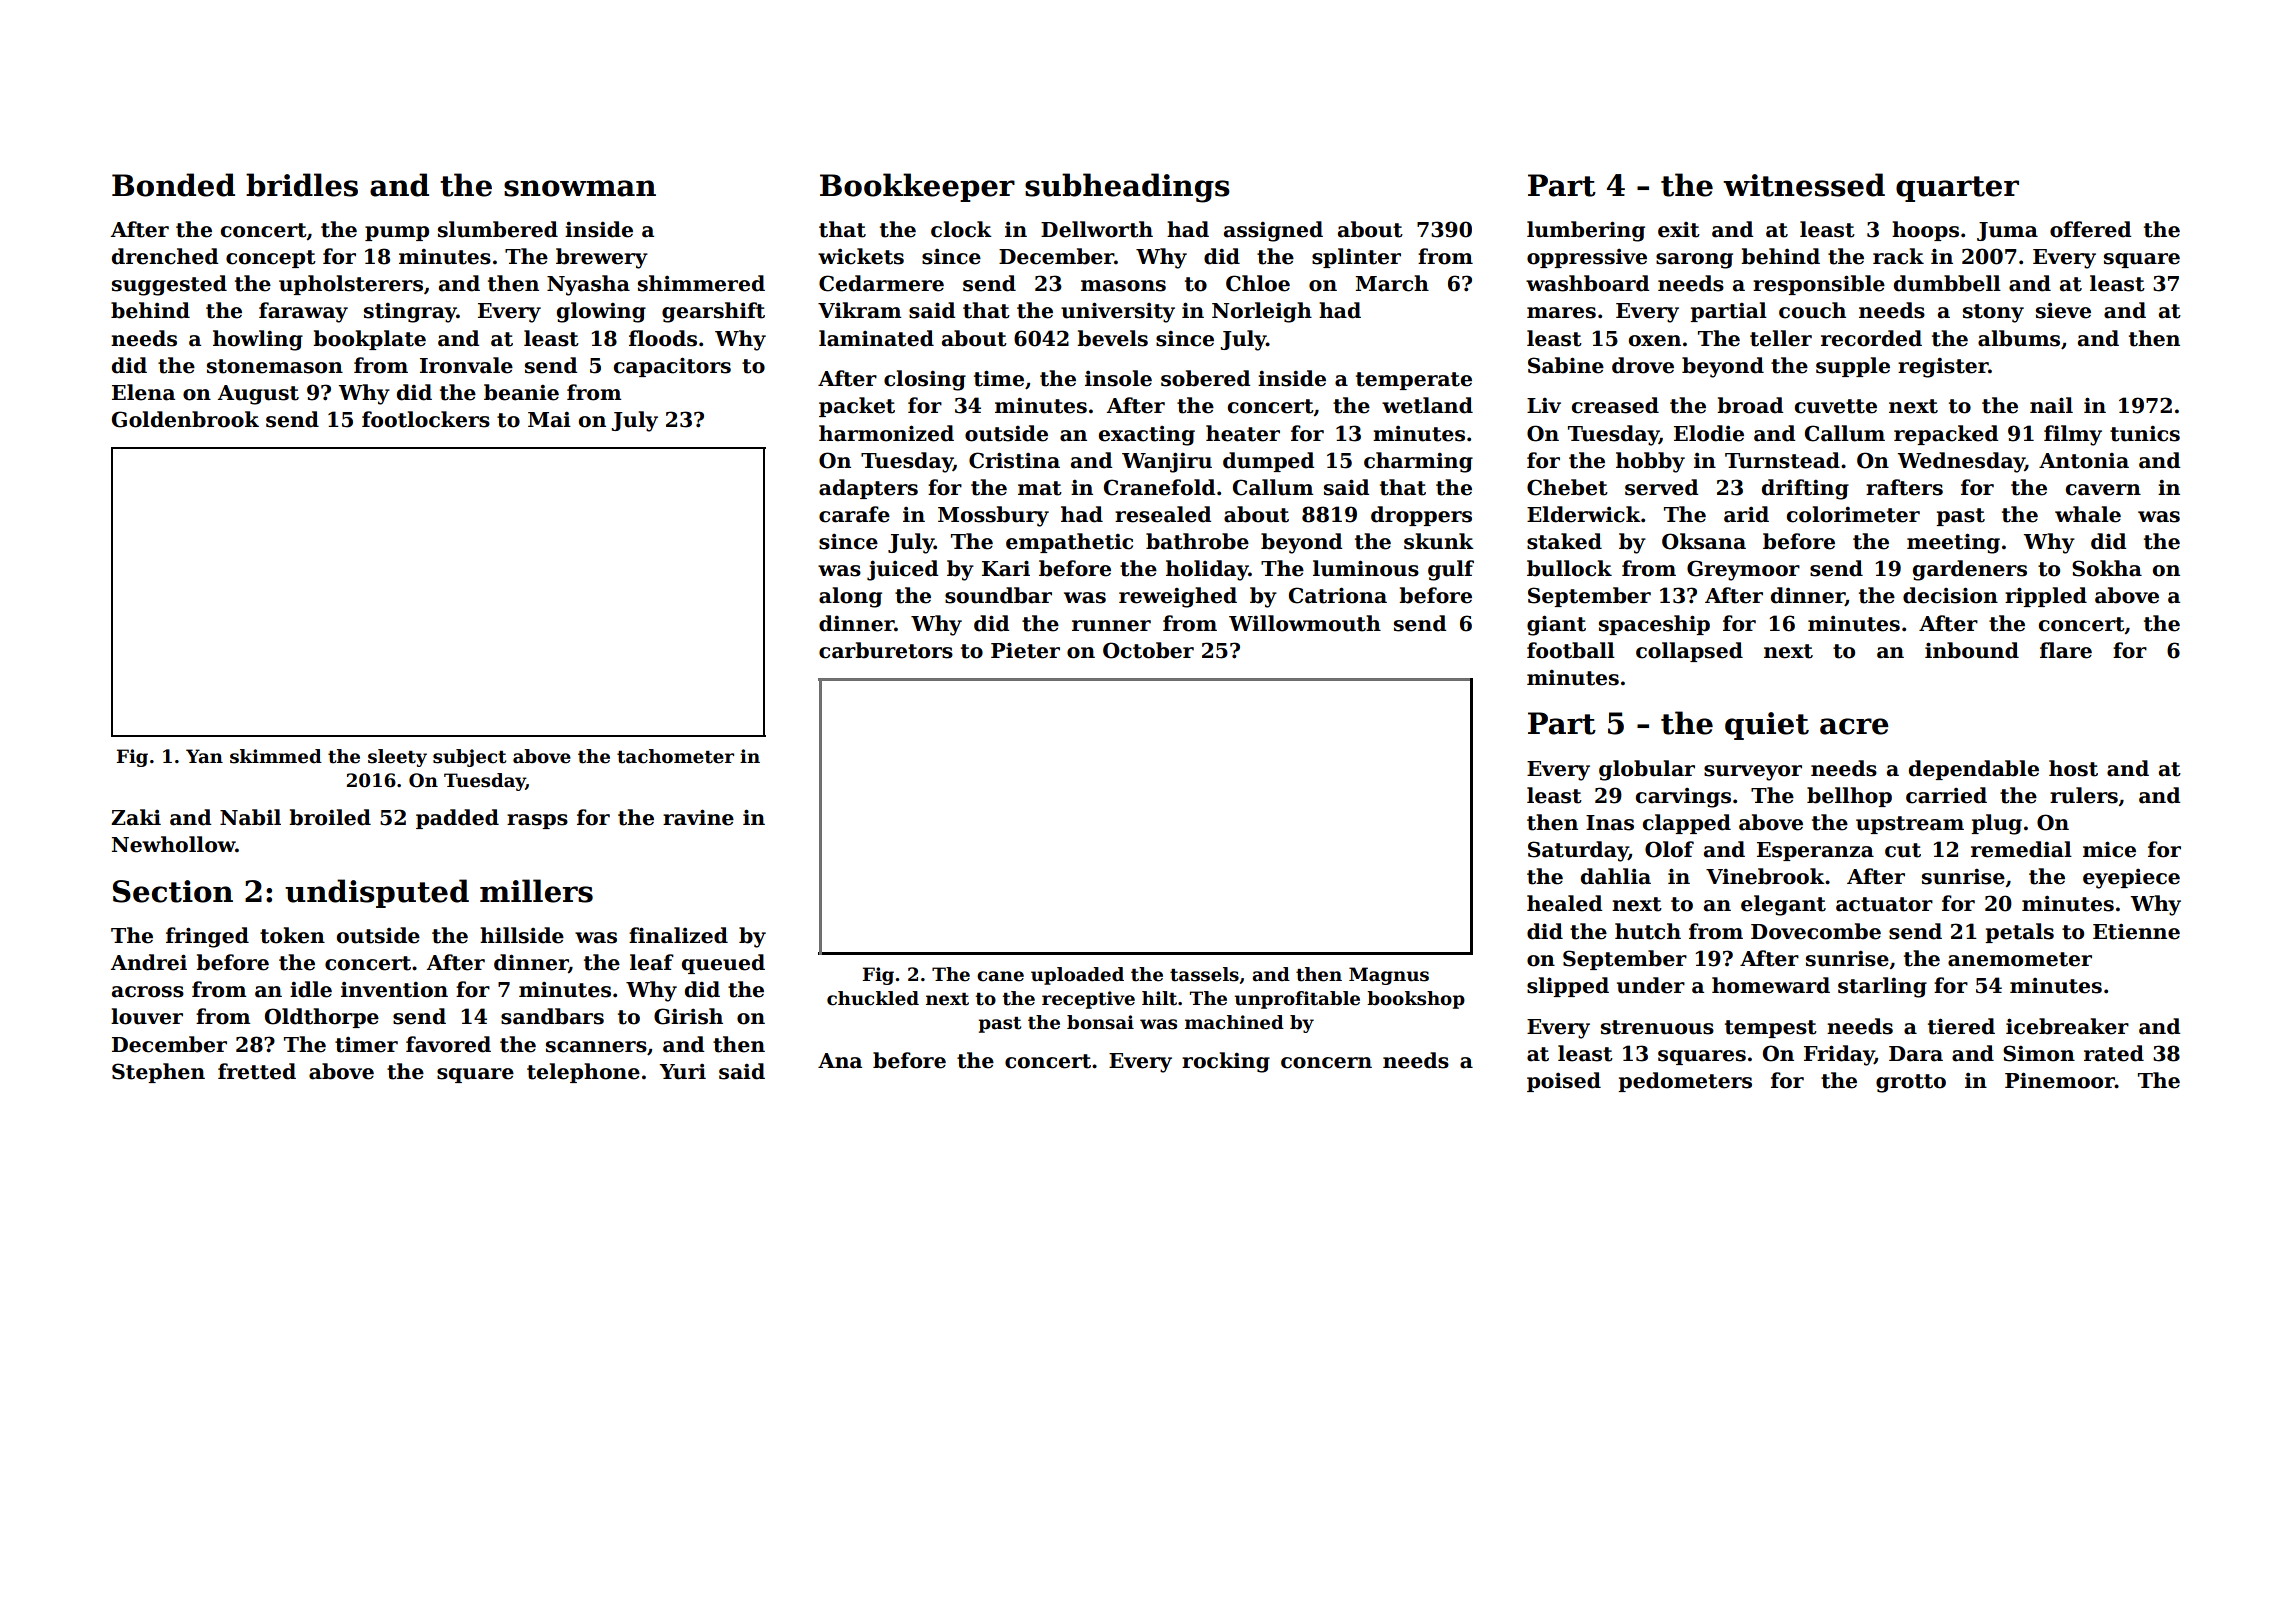  I want to click on collapsed, so click(1689, 652).
